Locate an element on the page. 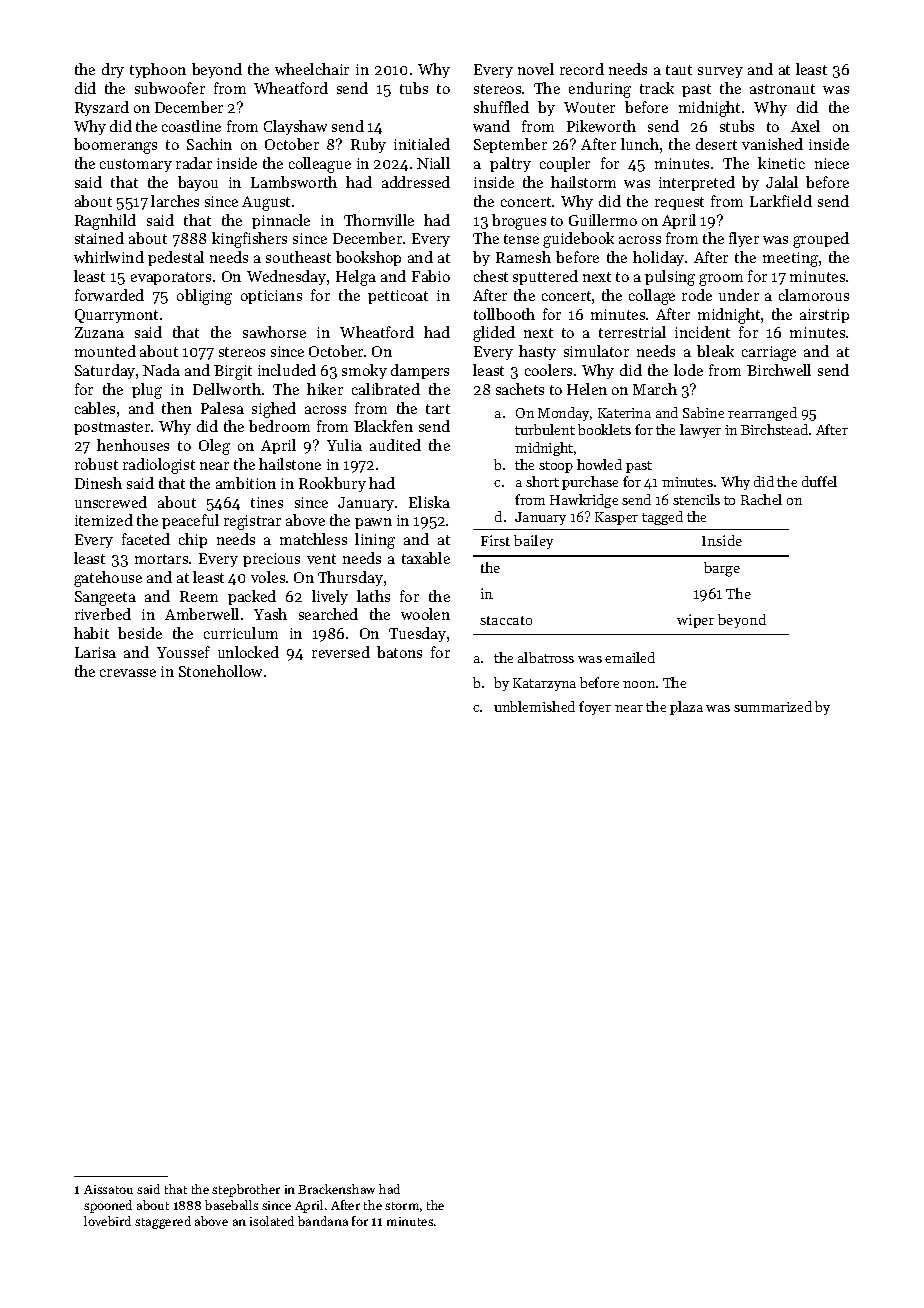 This page has width=924, height=1308. Stonehollow is located at coordinates (220, 671).
